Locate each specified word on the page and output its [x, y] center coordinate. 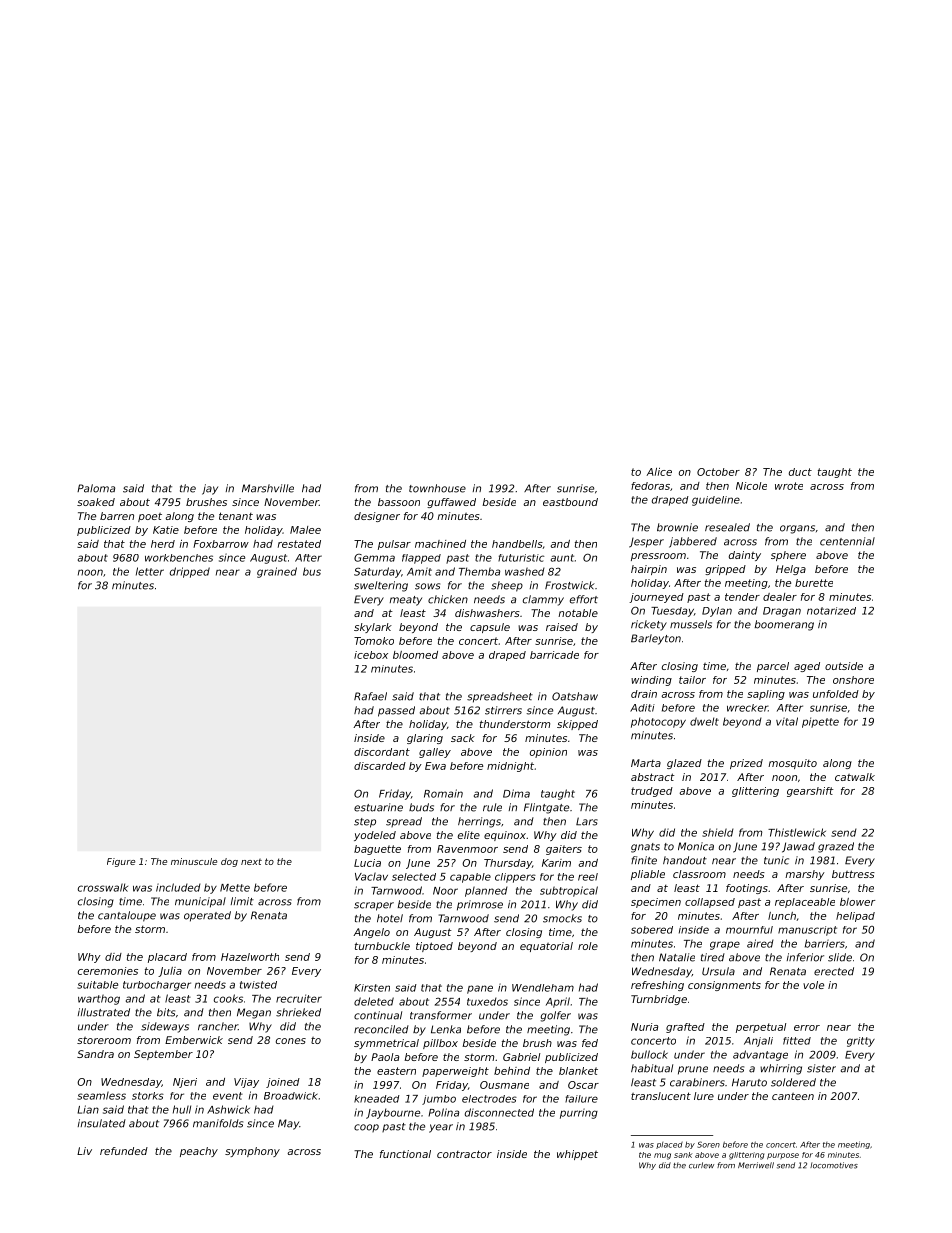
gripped [725, 570]
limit [242, 901]
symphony [252, 1152]
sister [821, 1068]
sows [427, 586]
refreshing [657, 986]
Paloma [96, 488]
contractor [464, 1154]
